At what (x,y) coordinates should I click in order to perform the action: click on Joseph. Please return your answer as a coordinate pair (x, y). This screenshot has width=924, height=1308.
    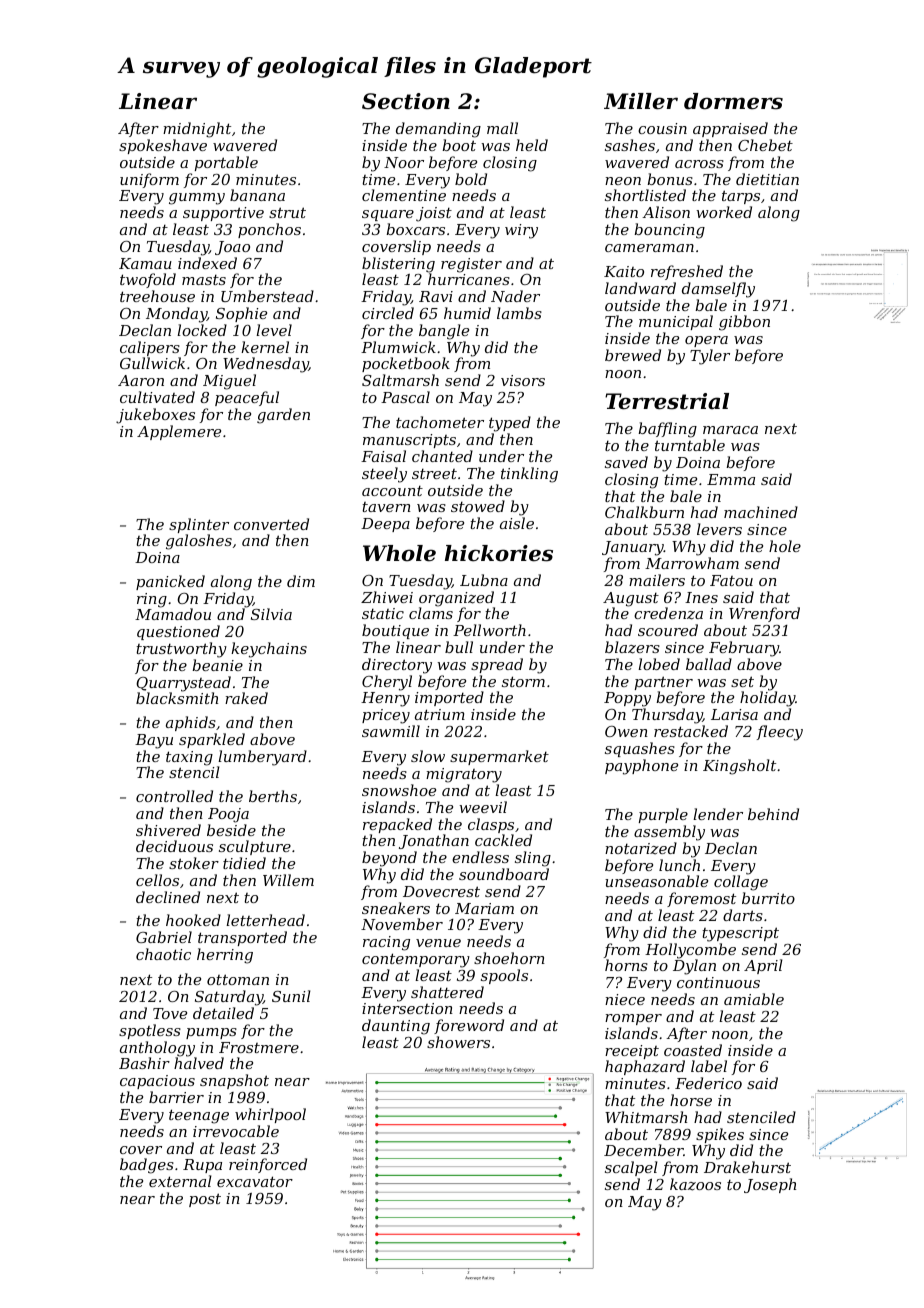
    Looking at the image, I should click on (770, 1185).
